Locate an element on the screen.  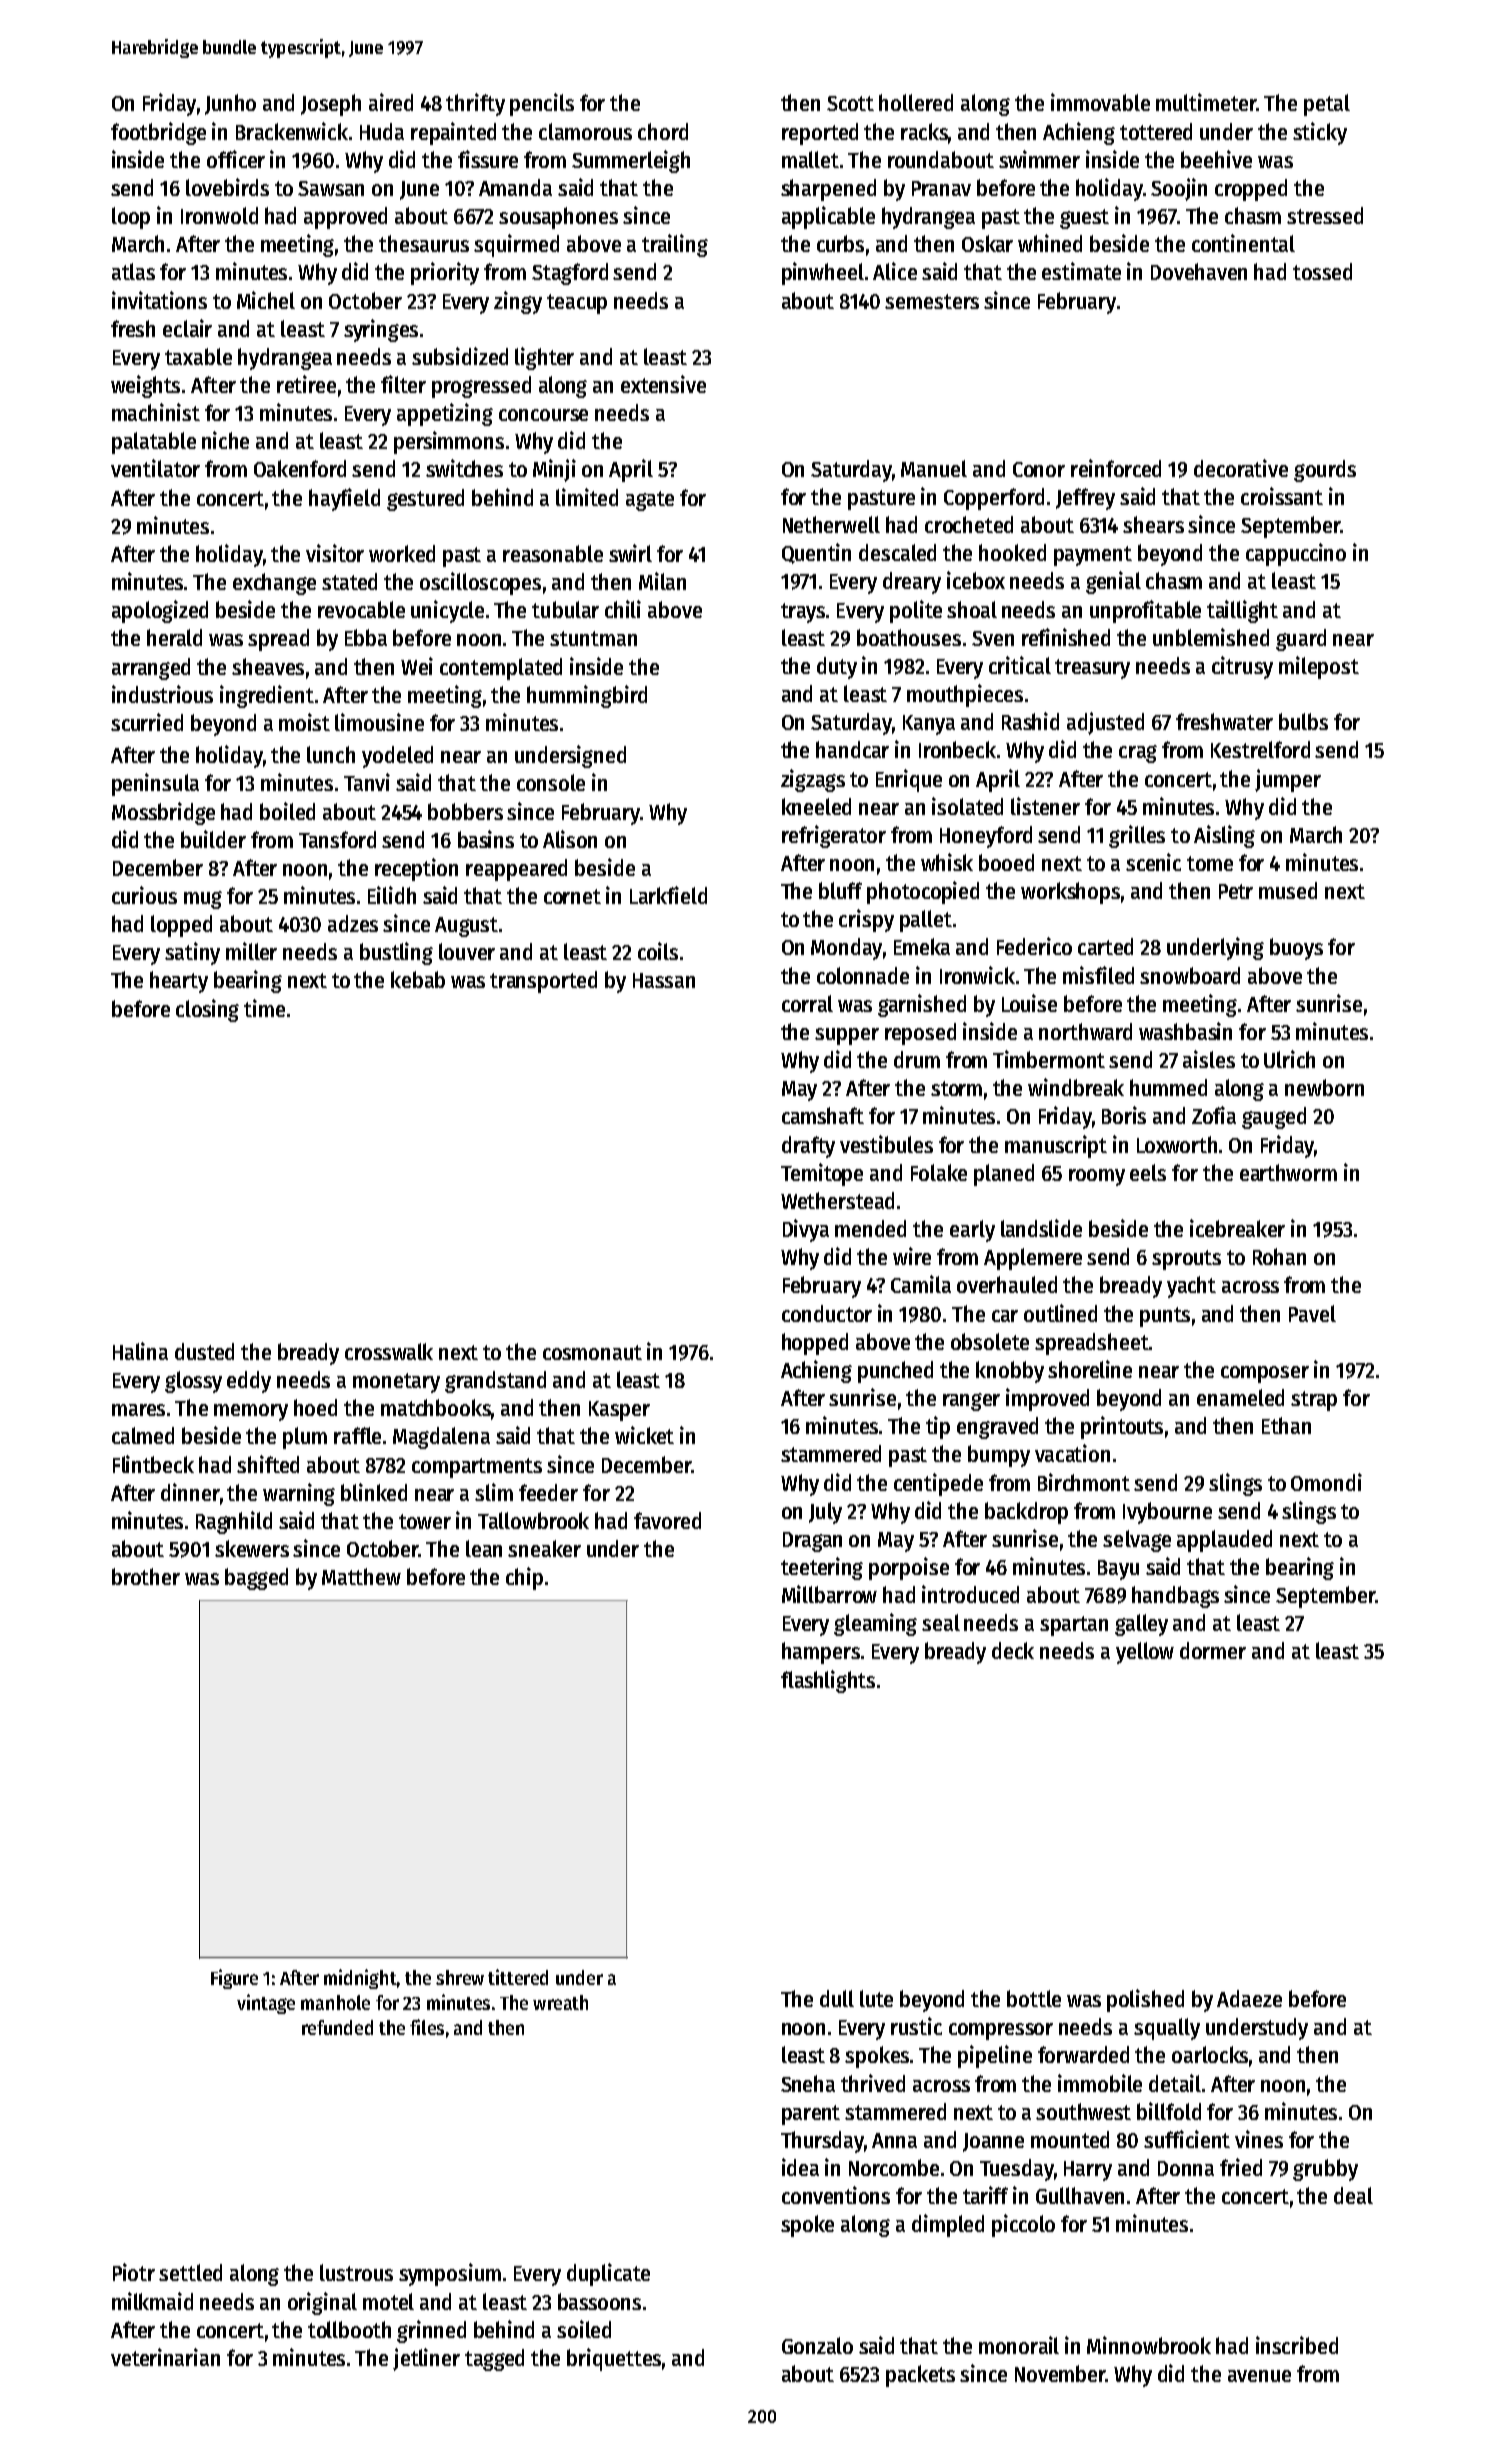
dusted is located at coordinates (204, 1351).
